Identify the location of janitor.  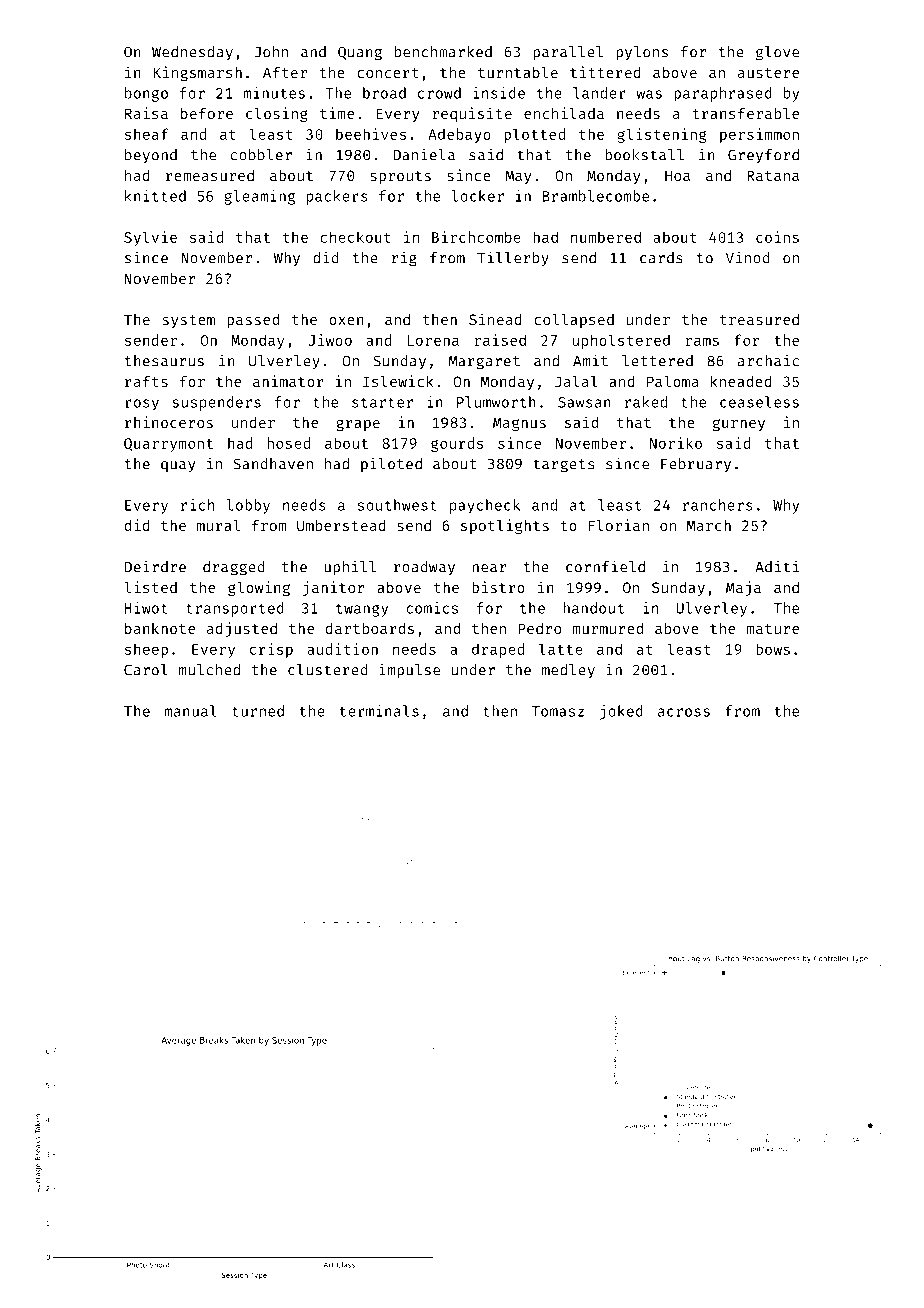
(333, 588).
